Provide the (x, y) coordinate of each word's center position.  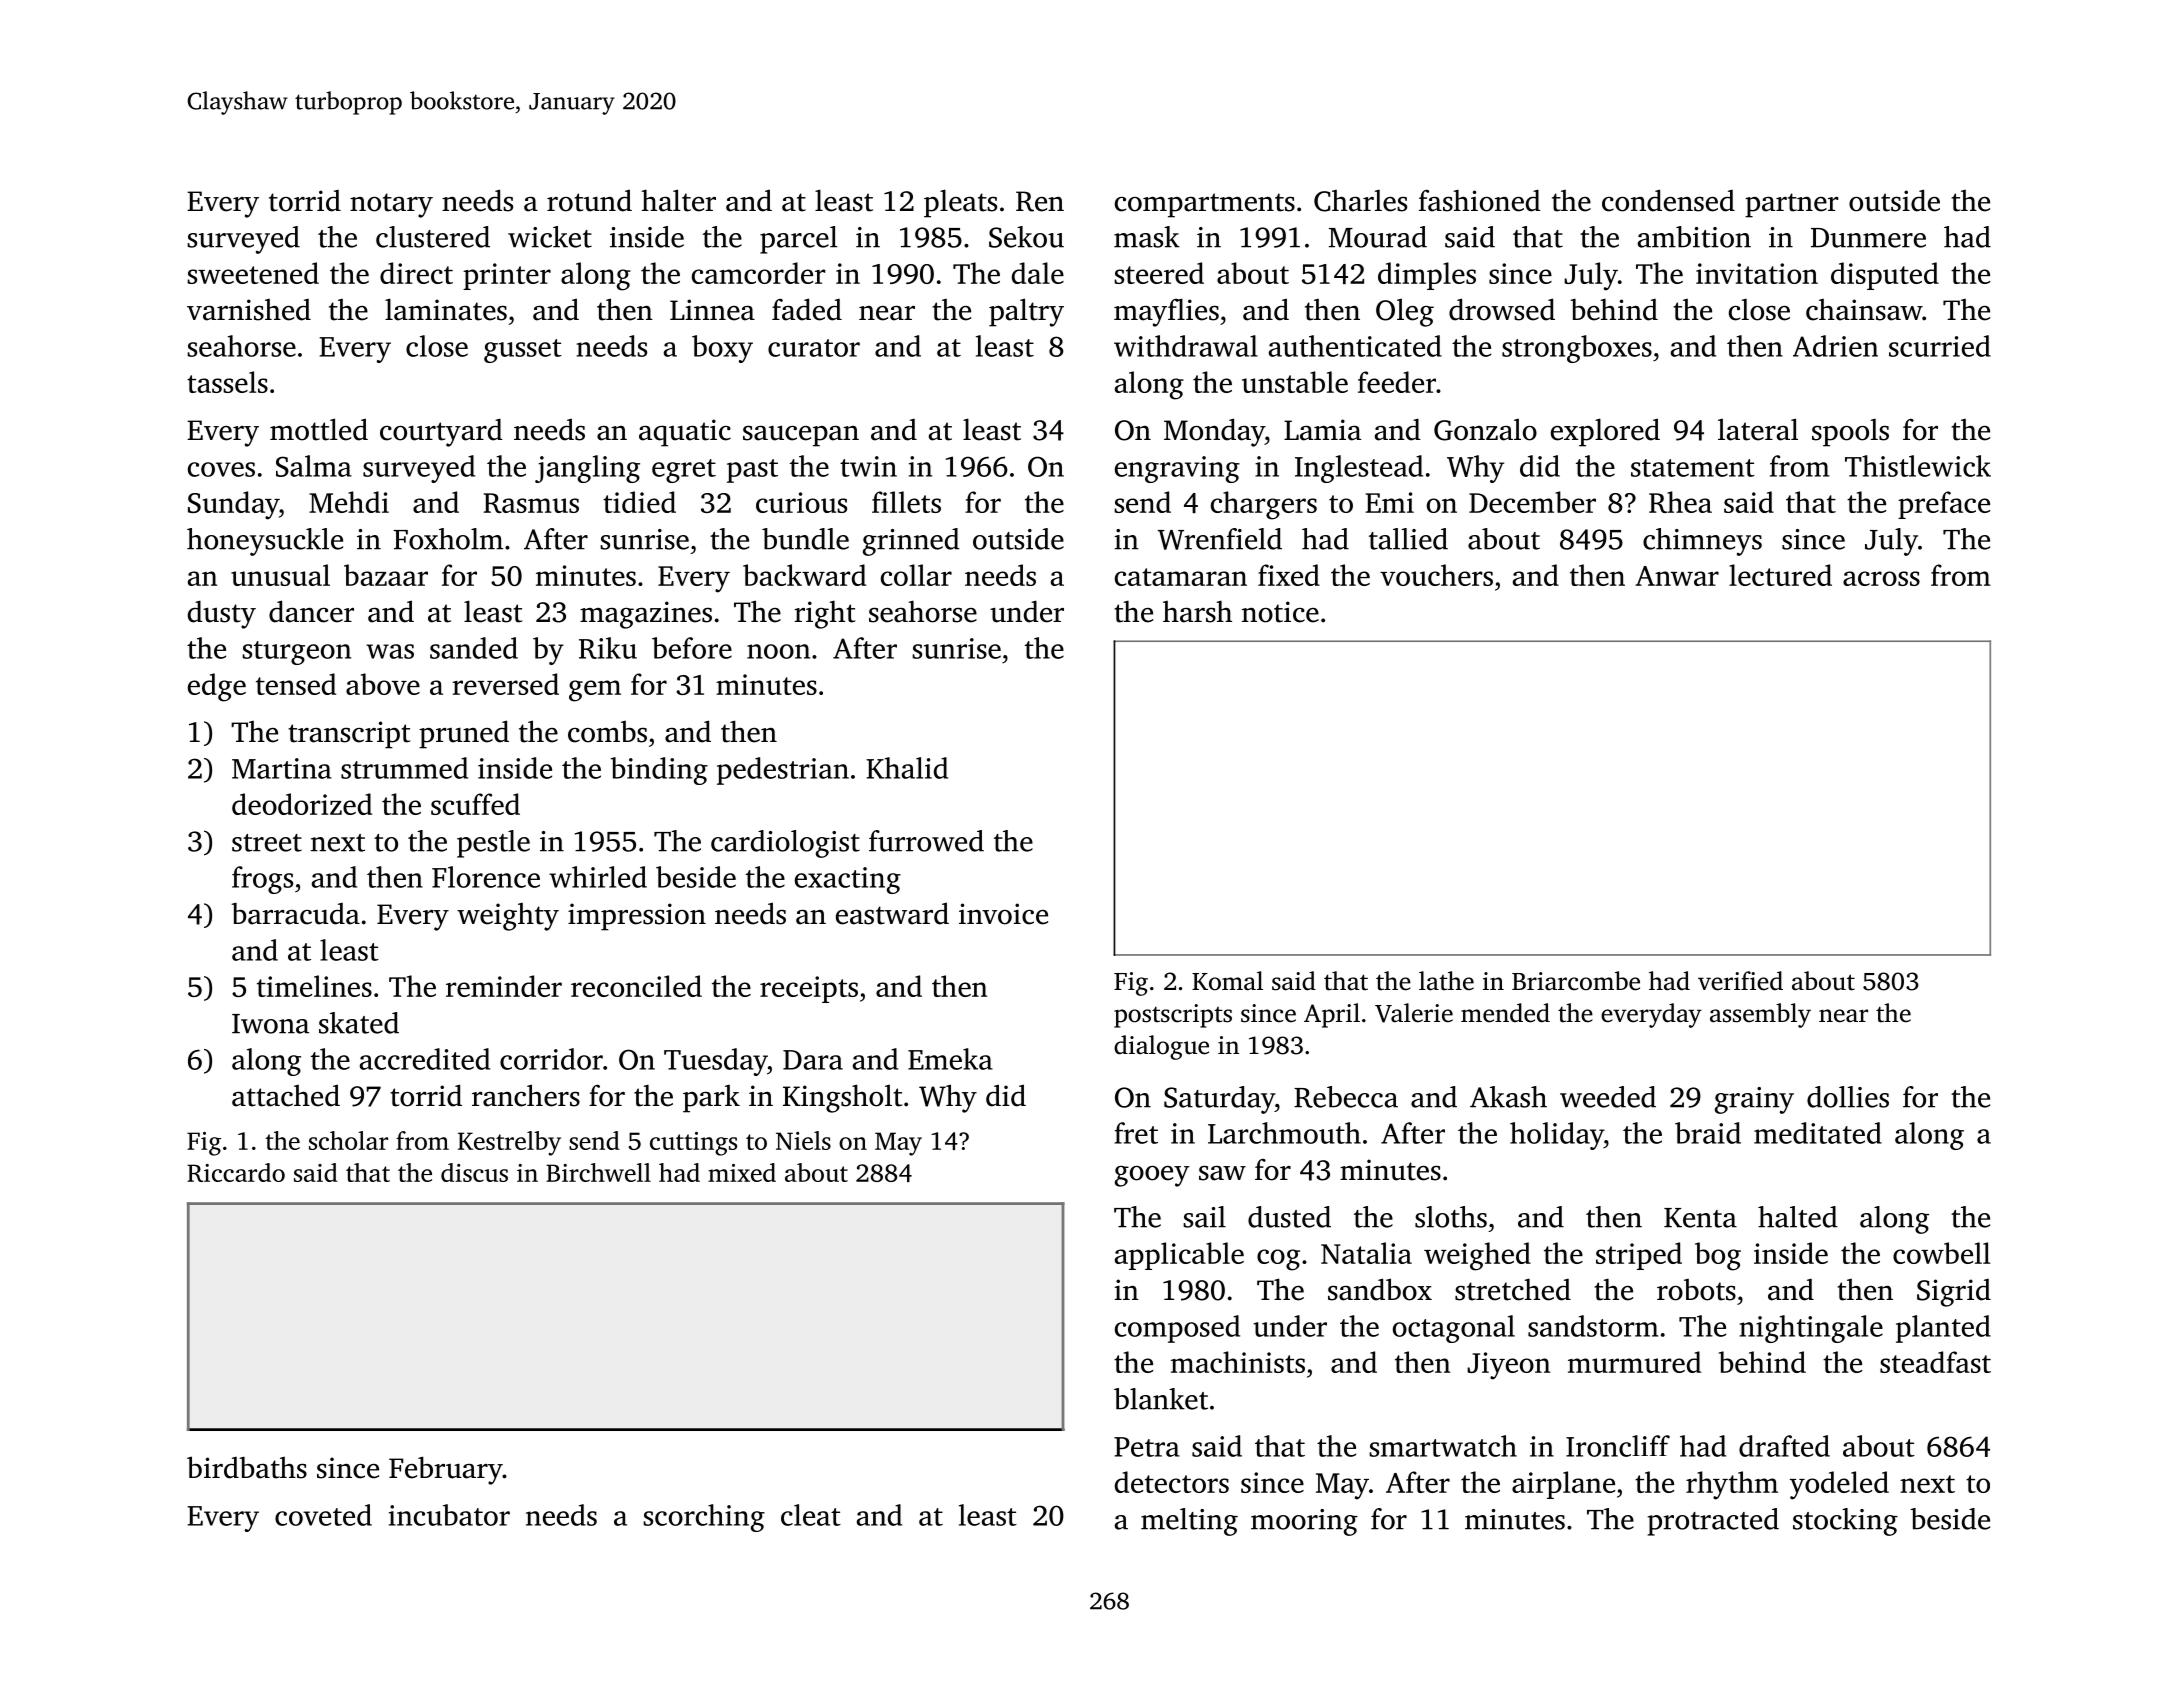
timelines (314, 986)
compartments (1205, 205)
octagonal (1454, 1329)
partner (1792, 205)
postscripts (1173, 1016)
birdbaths (247, 1467)
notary (391, 205)
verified (1740, 981)
